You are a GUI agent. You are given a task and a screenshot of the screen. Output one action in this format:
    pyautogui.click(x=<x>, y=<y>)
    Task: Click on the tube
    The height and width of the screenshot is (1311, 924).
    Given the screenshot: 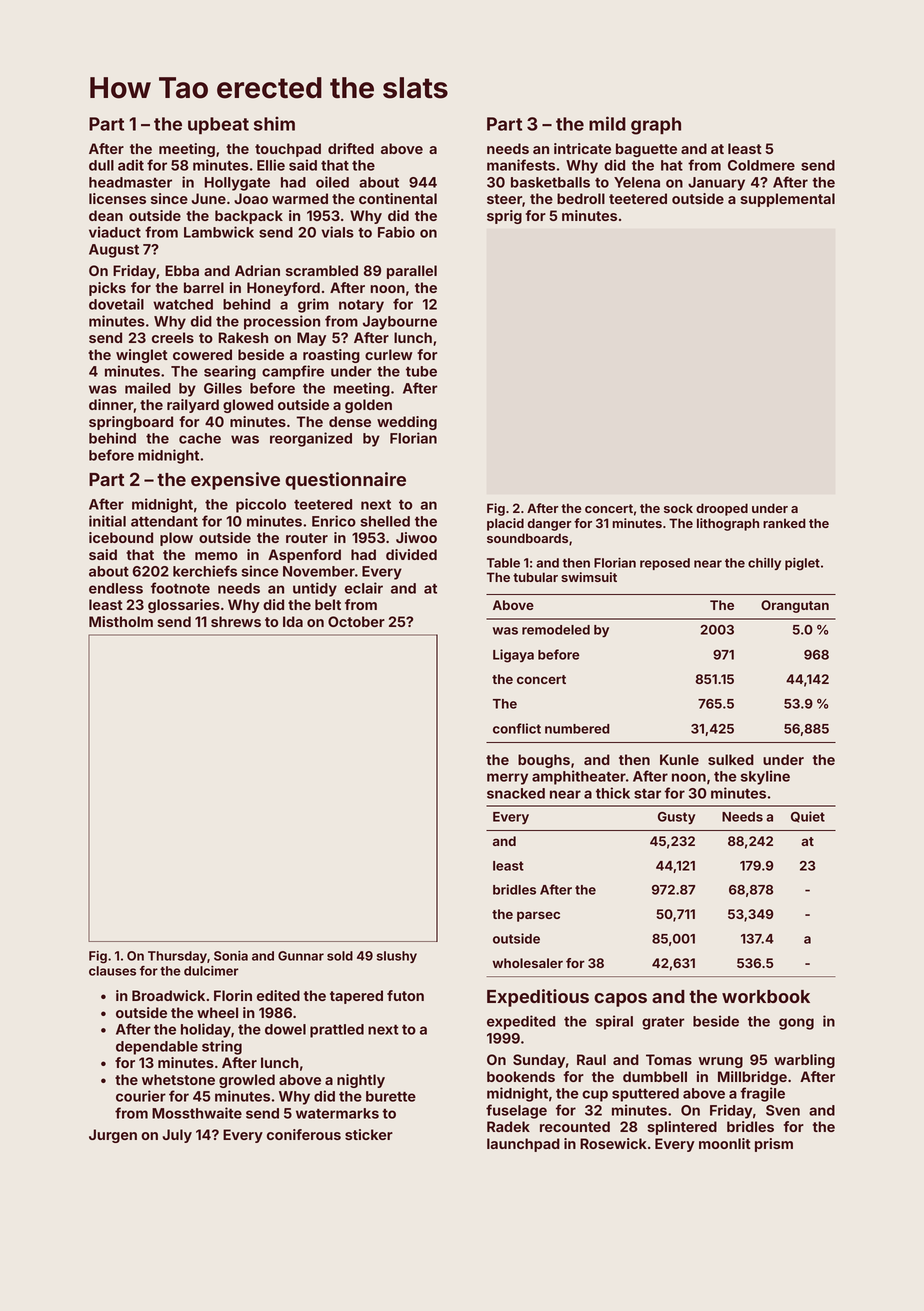 What is the action you would take?
    pyautogui.click(x=421, y=371)
